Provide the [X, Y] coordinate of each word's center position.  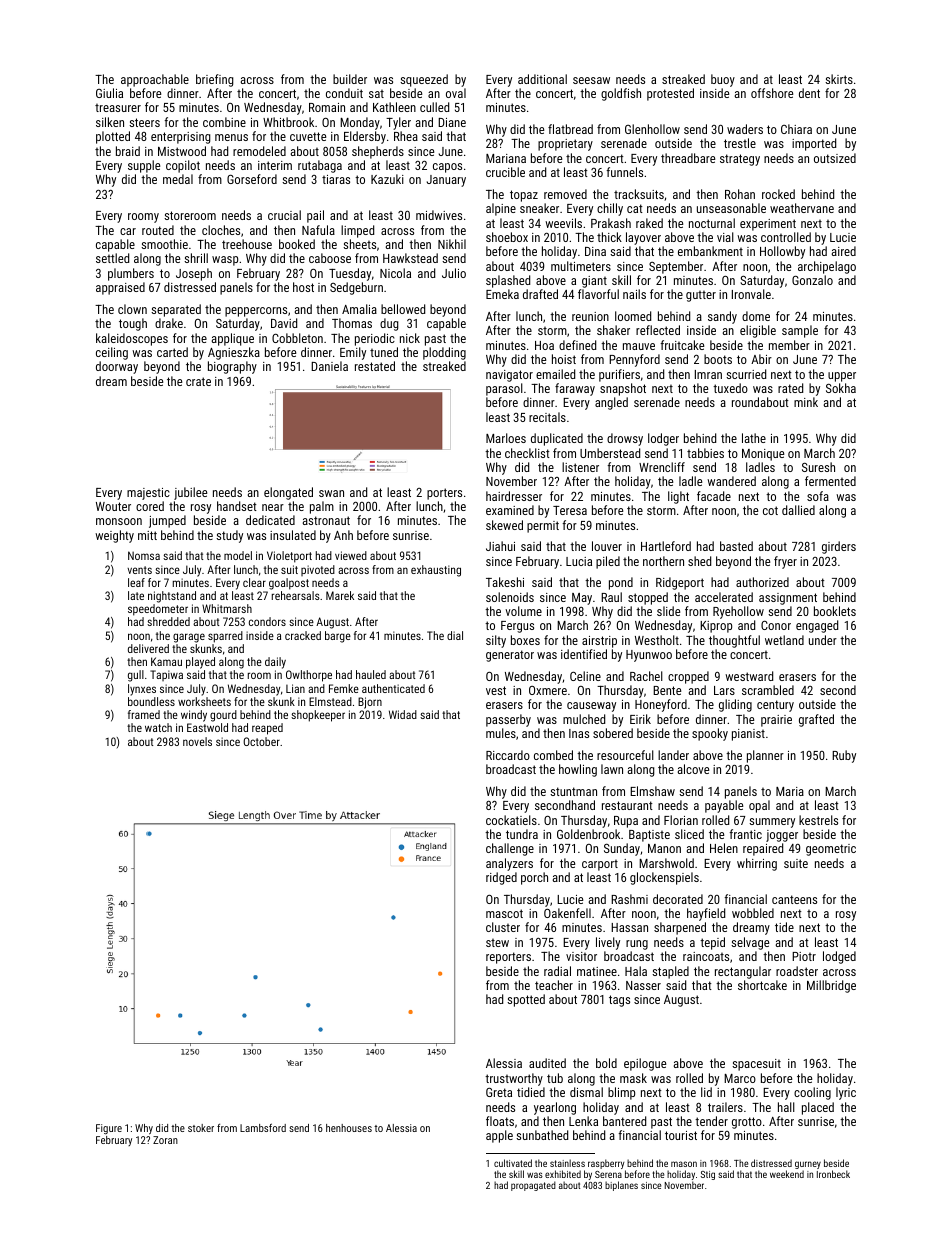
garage [189, 638]
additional [542, 79]
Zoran [165, 1140]
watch [158, 727]
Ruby [844, 756]
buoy [723, 80]
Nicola [395, 273]
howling [578, 770]
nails [634, 294]
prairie [776, 721]
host [303, 287]
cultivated [513, 1163]
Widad [403, 714]
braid [128, 151]
